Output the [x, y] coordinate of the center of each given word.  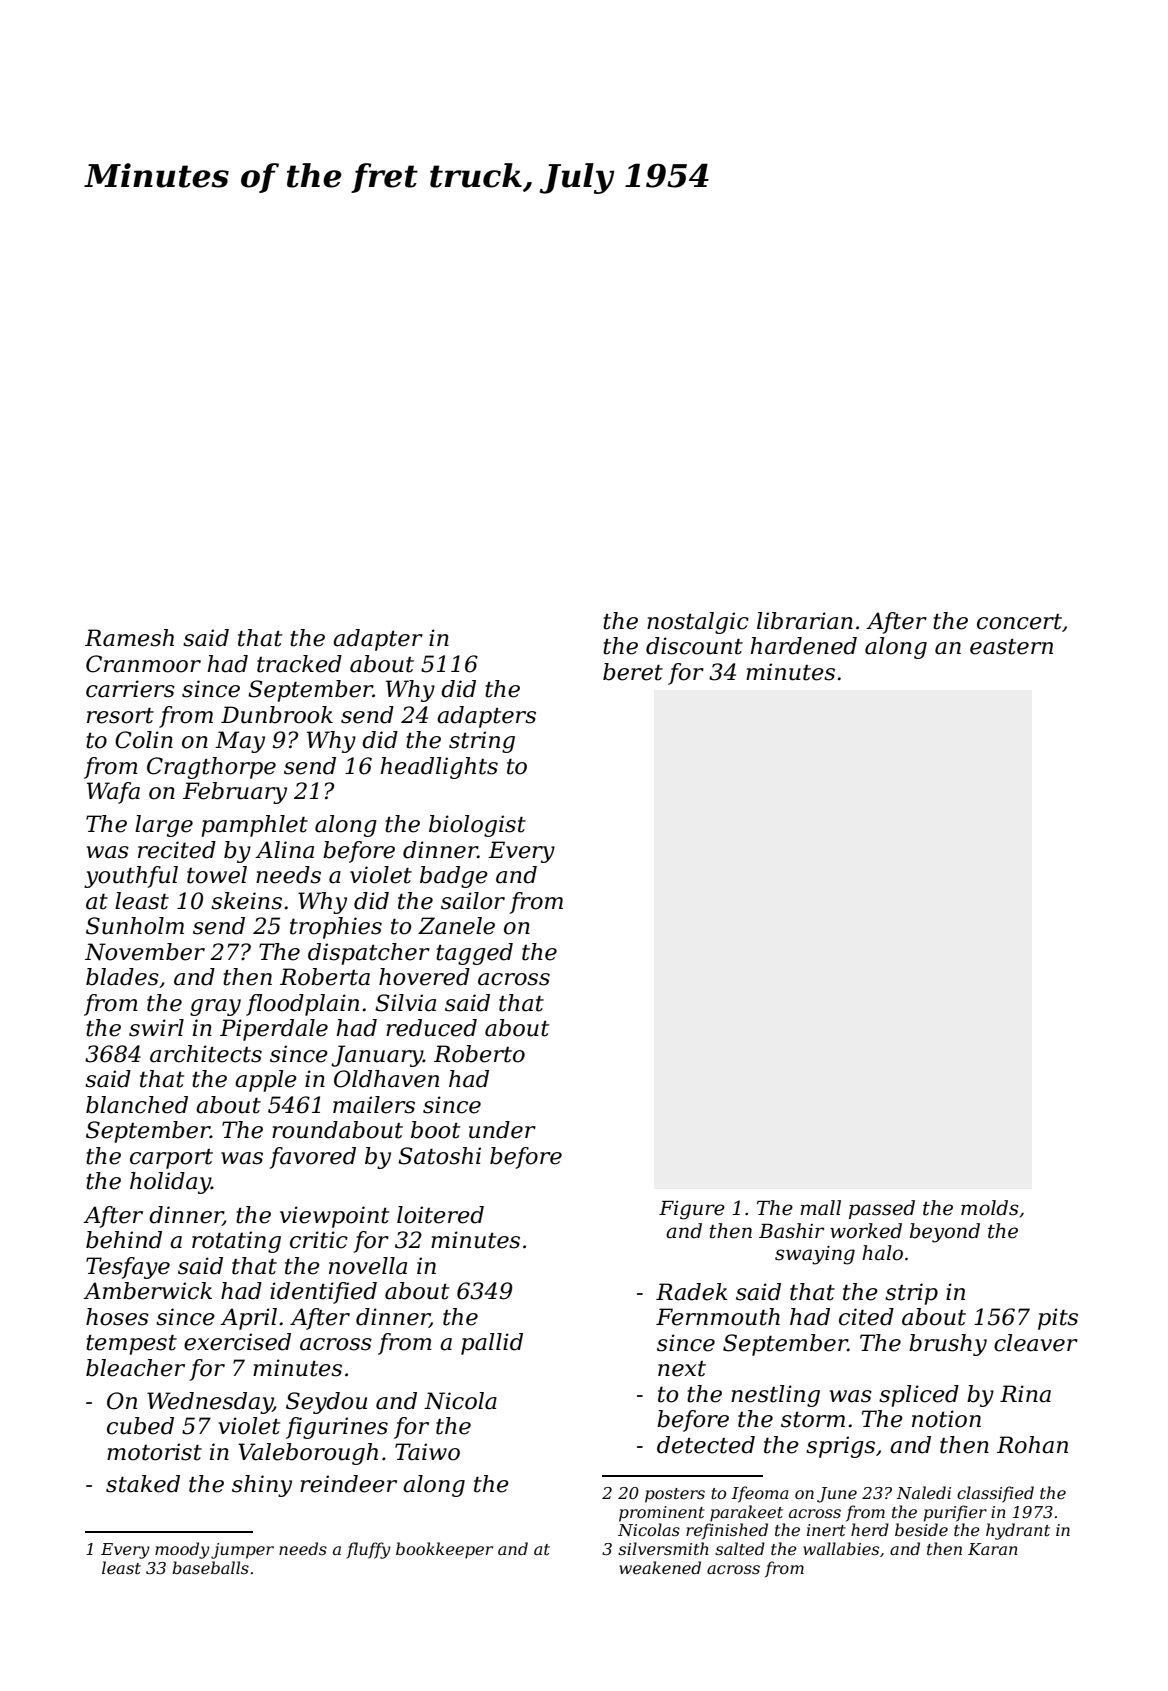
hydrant [1018, 1531]
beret [633, 672]
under [502, 1130]
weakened [660, 1567]
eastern [1011, 647]
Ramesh [129, 638]
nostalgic [698, 623]
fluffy [368, 1550]
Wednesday [210, 1403]
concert [1019, 622]
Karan [993, 1549]
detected [706, 1445]
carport [171, 1159]
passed [882, 1209]
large [164, 826]
